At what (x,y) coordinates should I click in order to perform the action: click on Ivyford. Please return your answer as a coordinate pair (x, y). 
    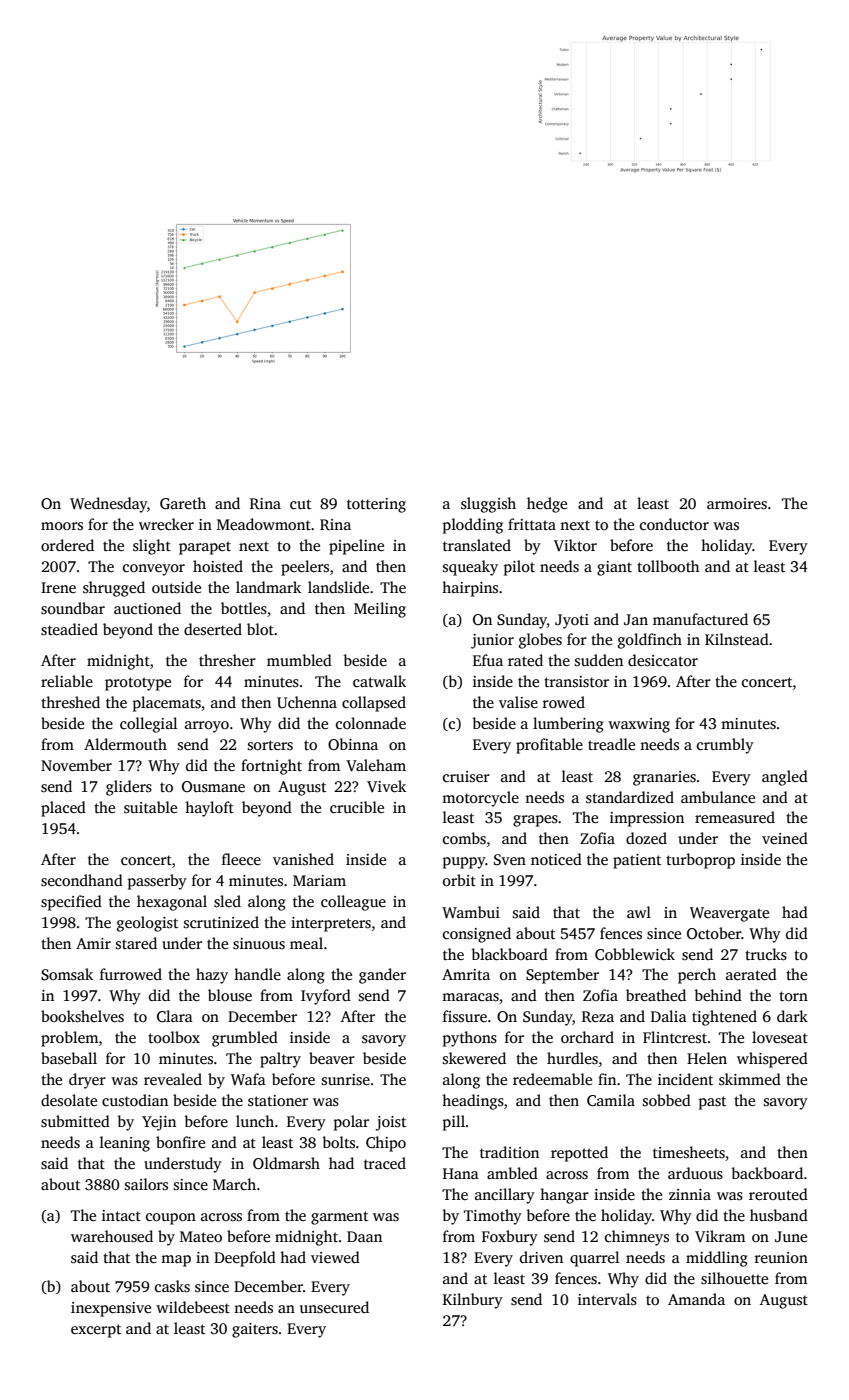
    Looking at the image, I should click on (326, 997).
